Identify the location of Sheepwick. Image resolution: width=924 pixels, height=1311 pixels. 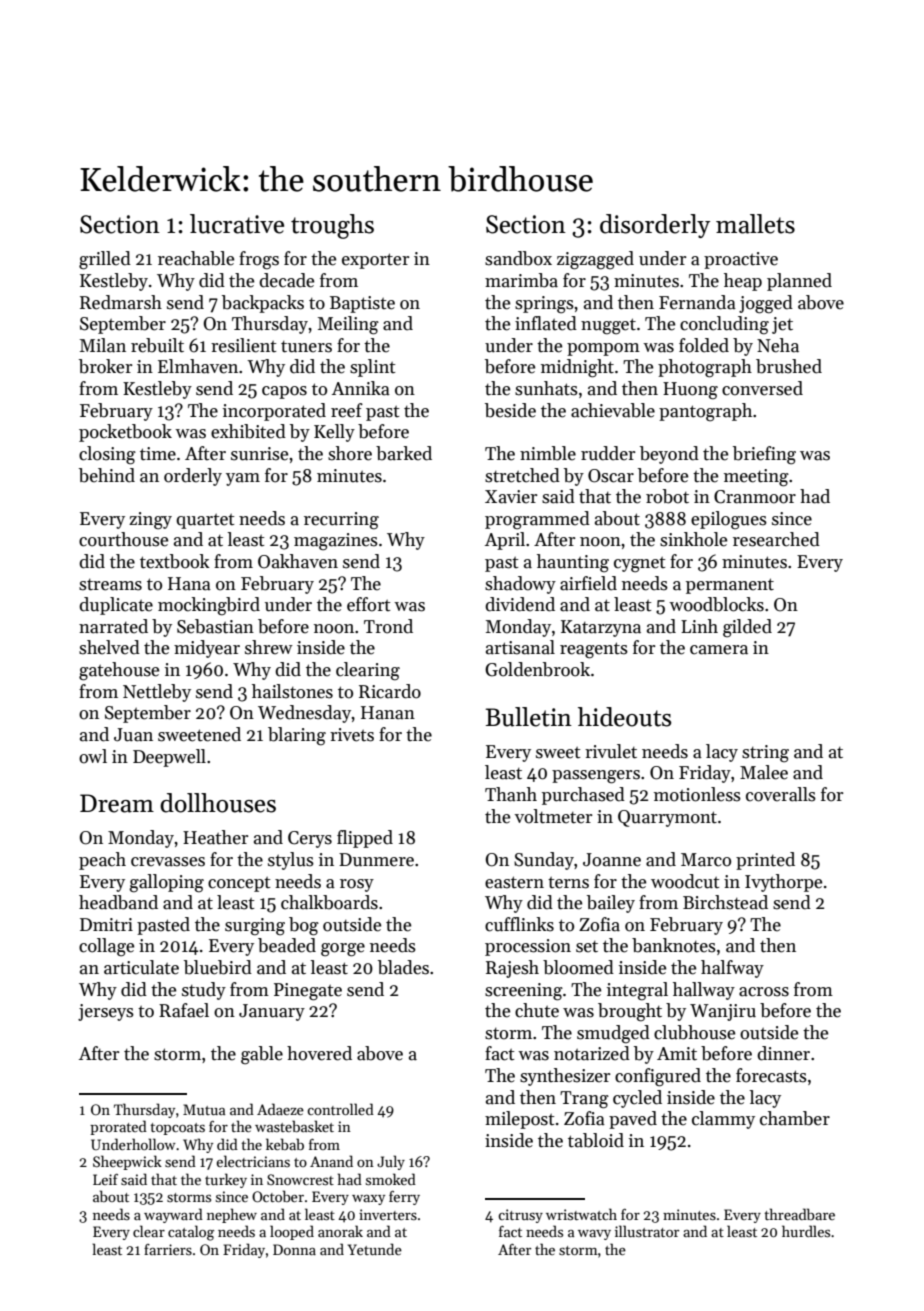
(127, 1162).
